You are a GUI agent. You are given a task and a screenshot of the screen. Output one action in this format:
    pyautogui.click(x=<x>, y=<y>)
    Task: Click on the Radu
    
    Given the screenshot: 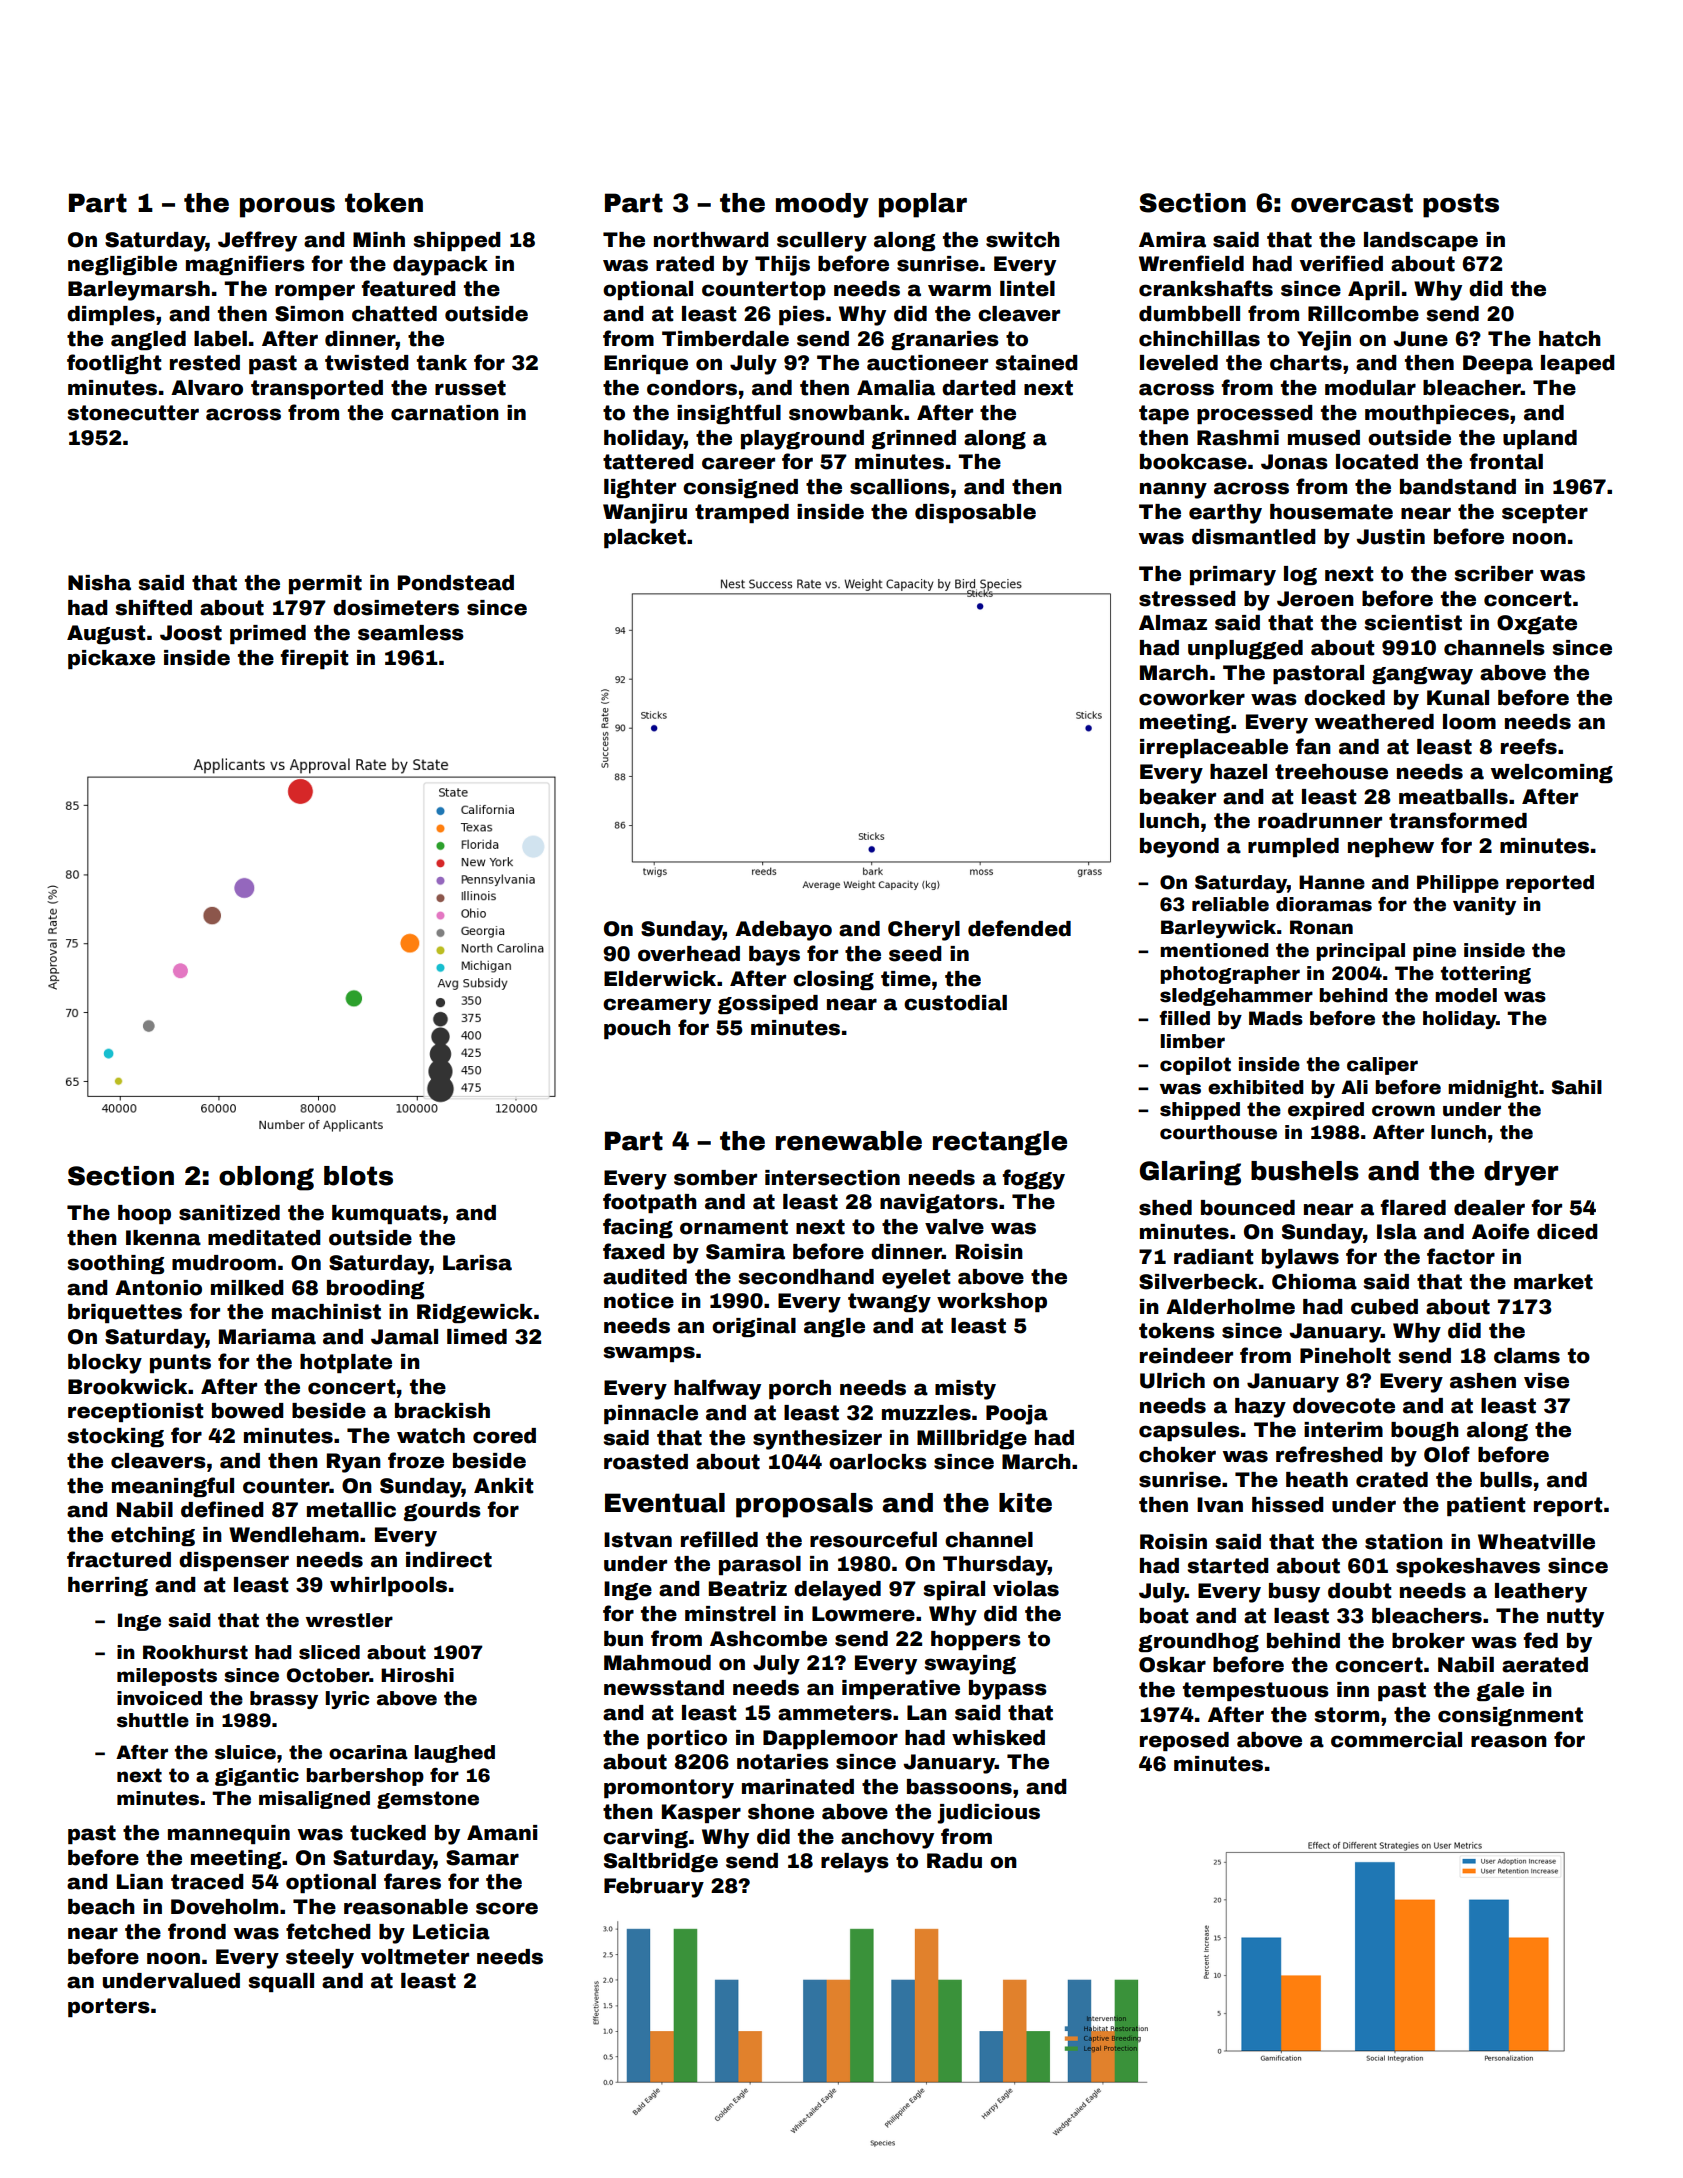 What is the action you would take?
    pyautogui.click(x=954, y=1861)
